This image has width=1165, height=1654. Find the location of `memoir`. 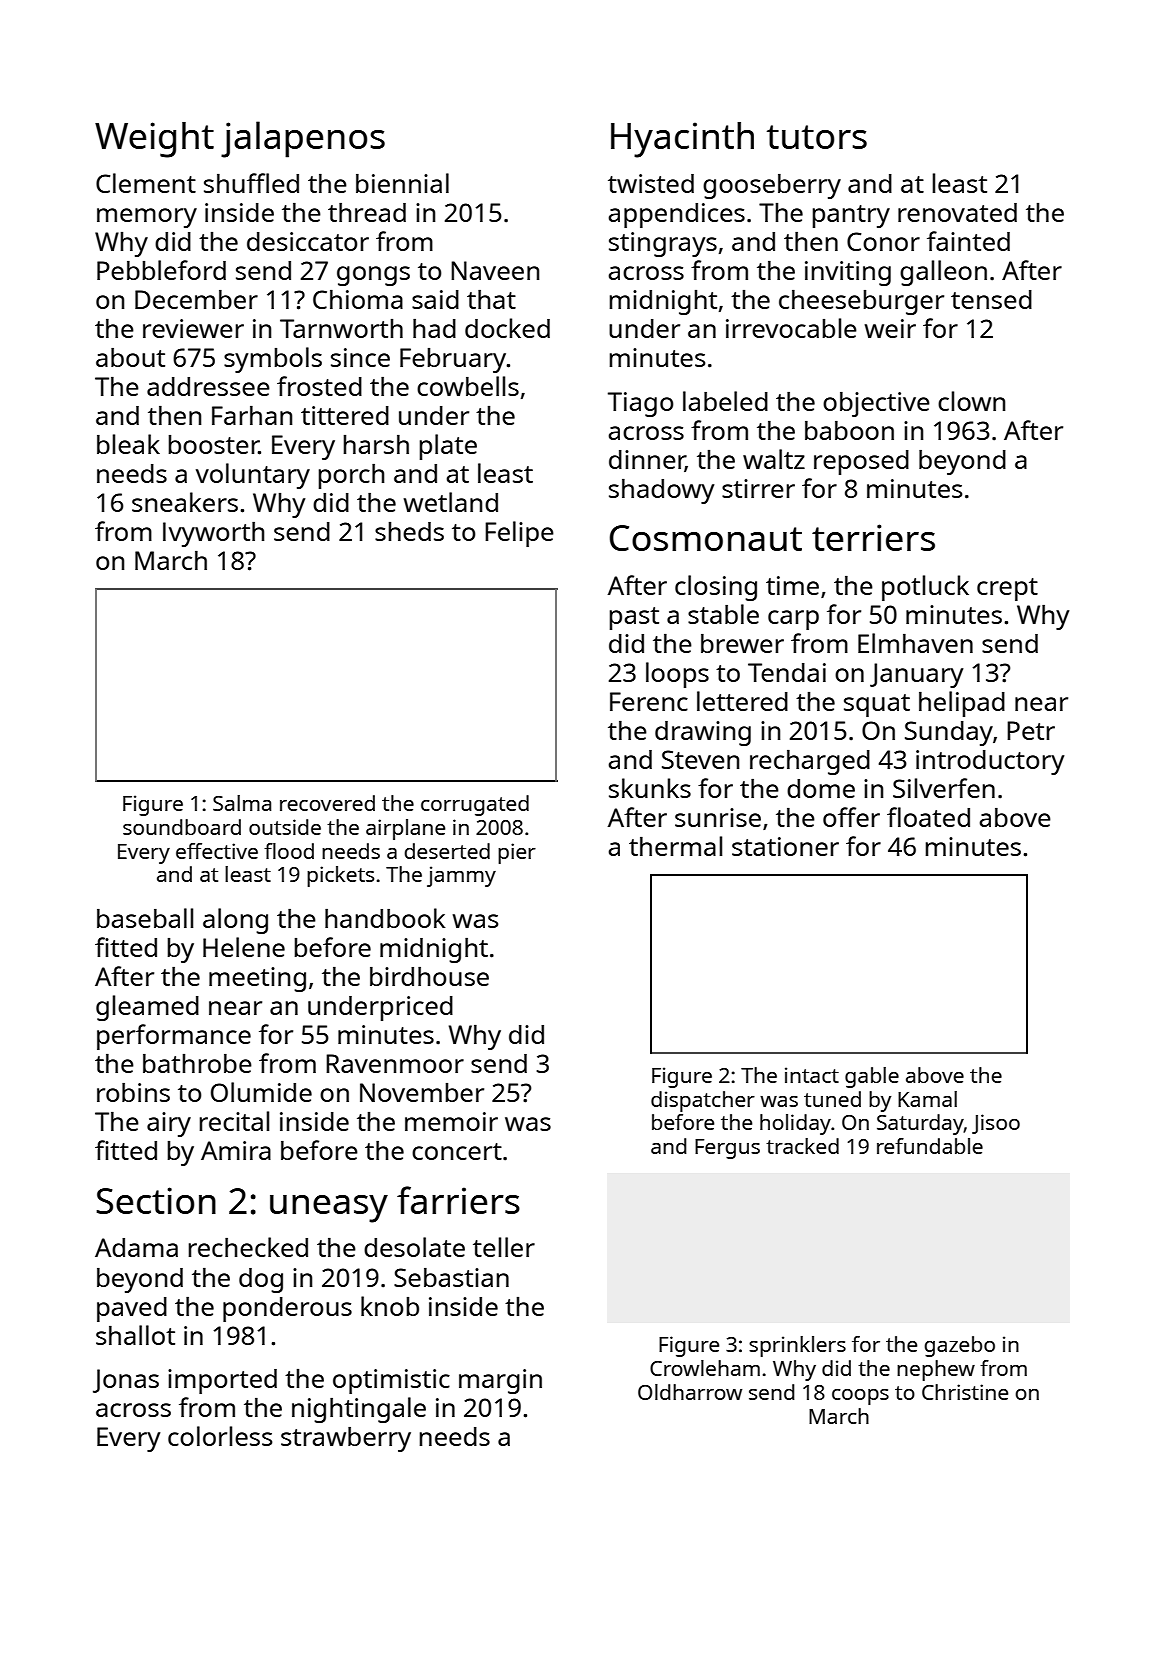

memoir is located at coordinates (451, 1121).
